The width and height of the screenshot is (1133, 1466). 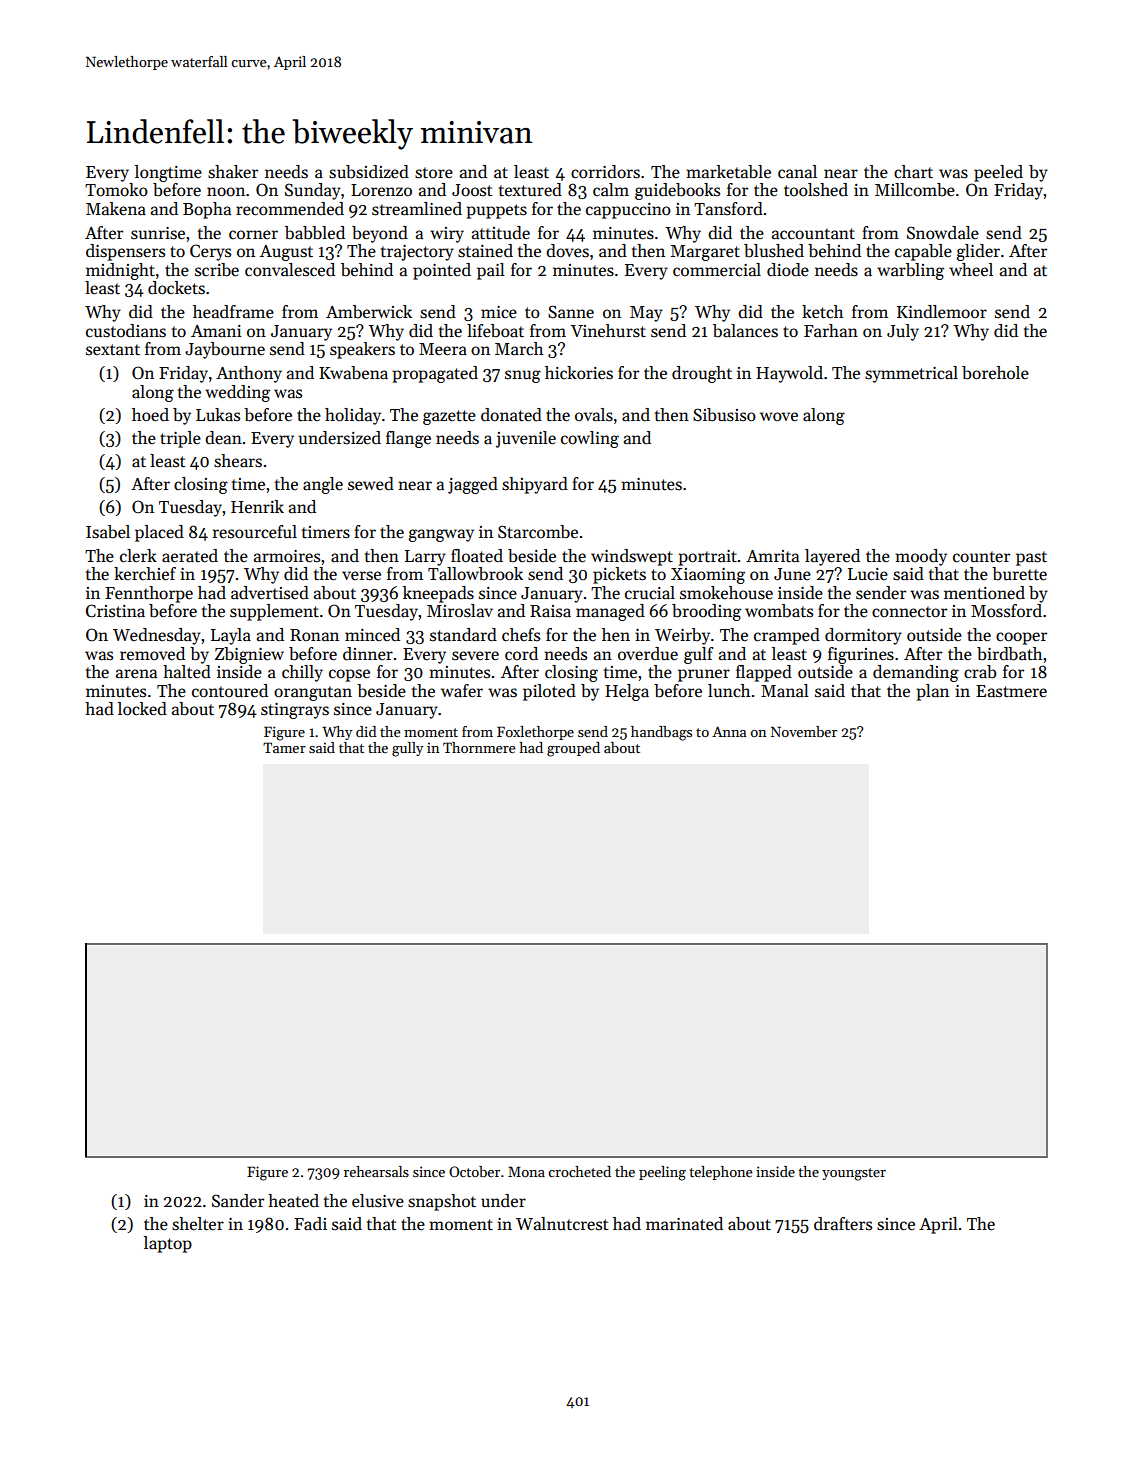 What do you see at coordinates (284, 747) in the screenshot?
I see `Tamer` at bounding box center [284, 747].
